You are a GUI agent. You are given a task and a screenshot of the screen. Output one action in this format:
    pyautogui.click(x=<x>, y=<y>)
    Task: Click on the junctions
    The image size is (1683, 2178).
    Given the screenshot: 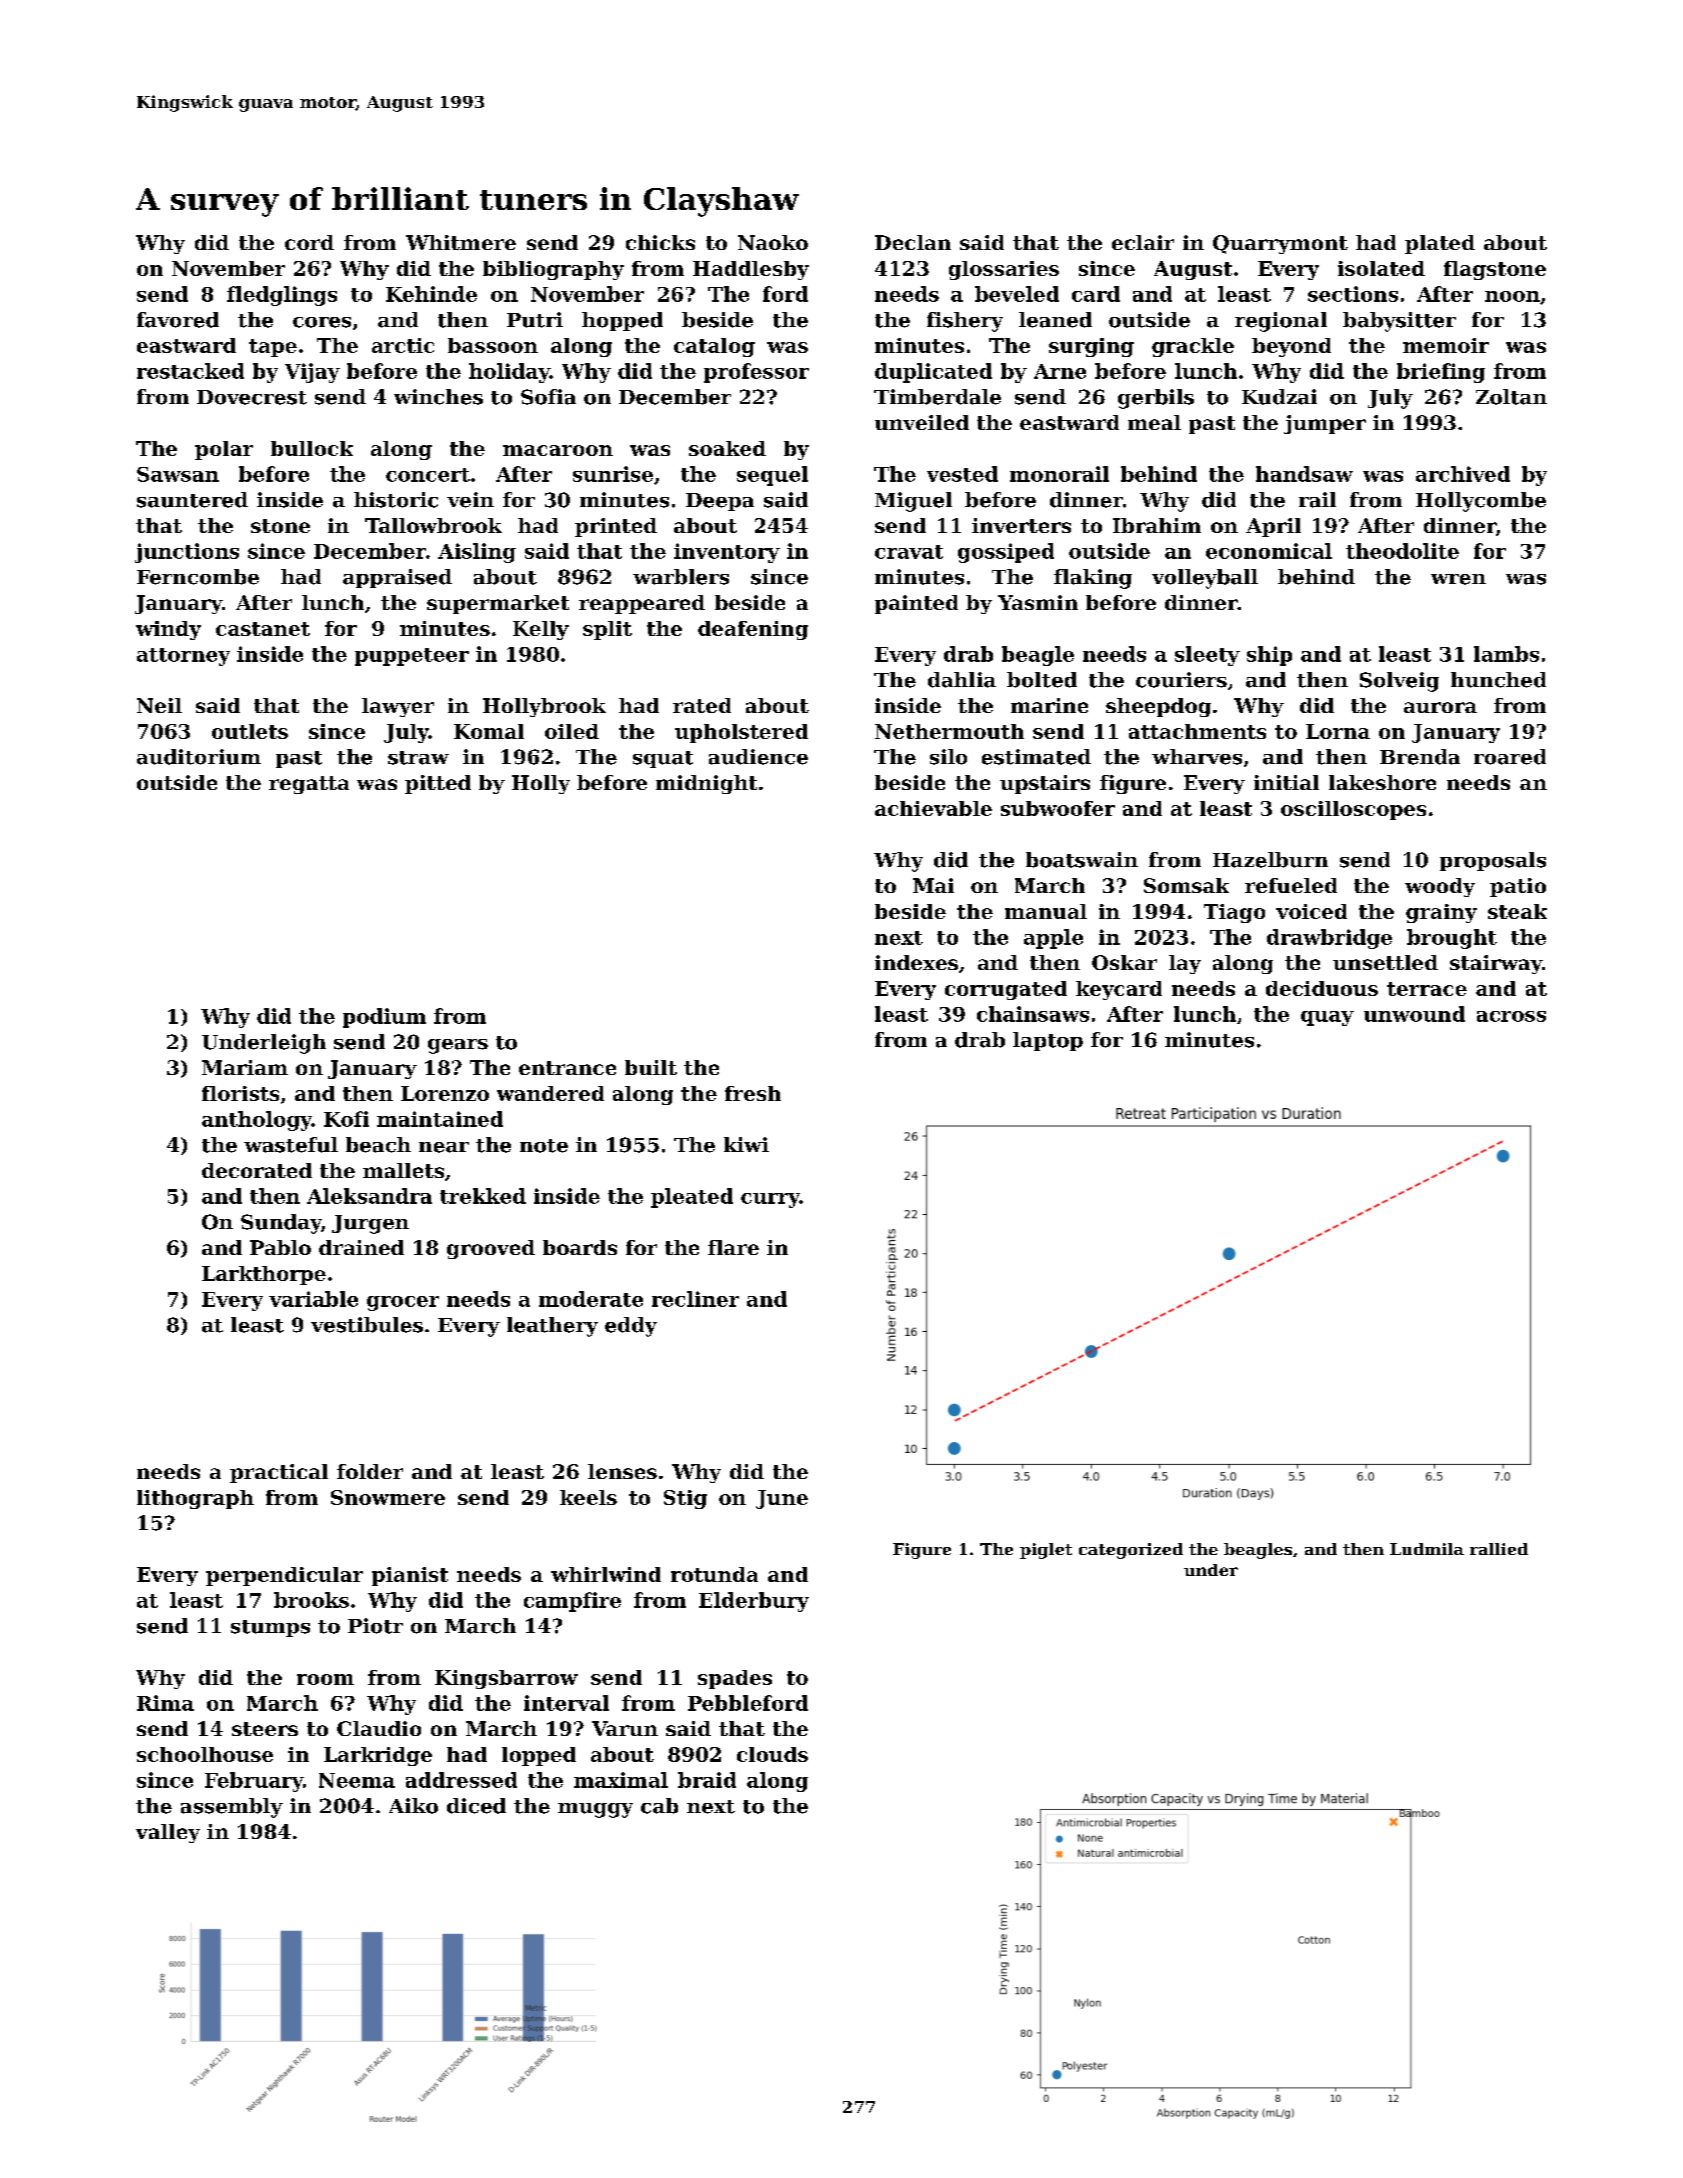 What is the action you would take?
    pyautogui.click(x=187, y=553)
